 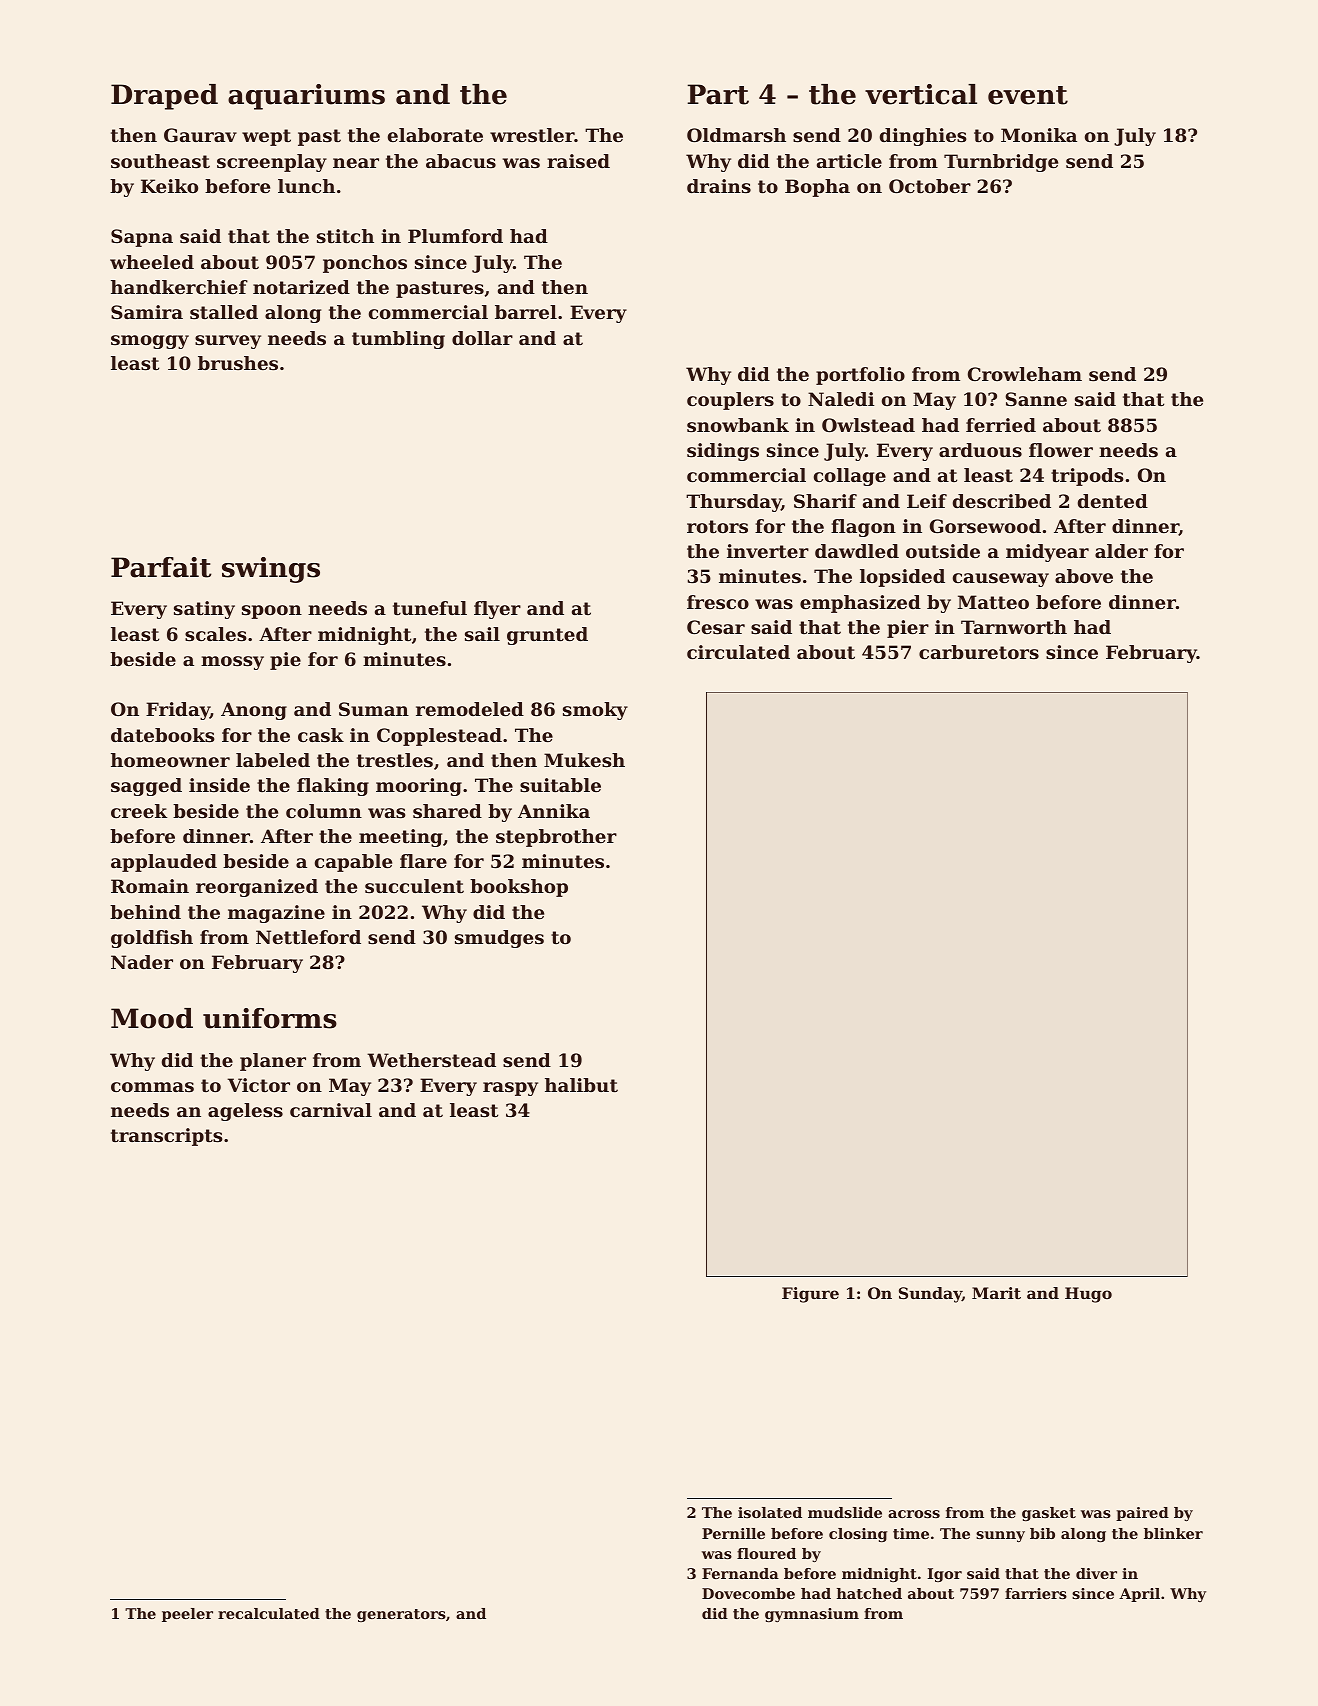 I want to click on generators, so click(x=401, y=1615).
